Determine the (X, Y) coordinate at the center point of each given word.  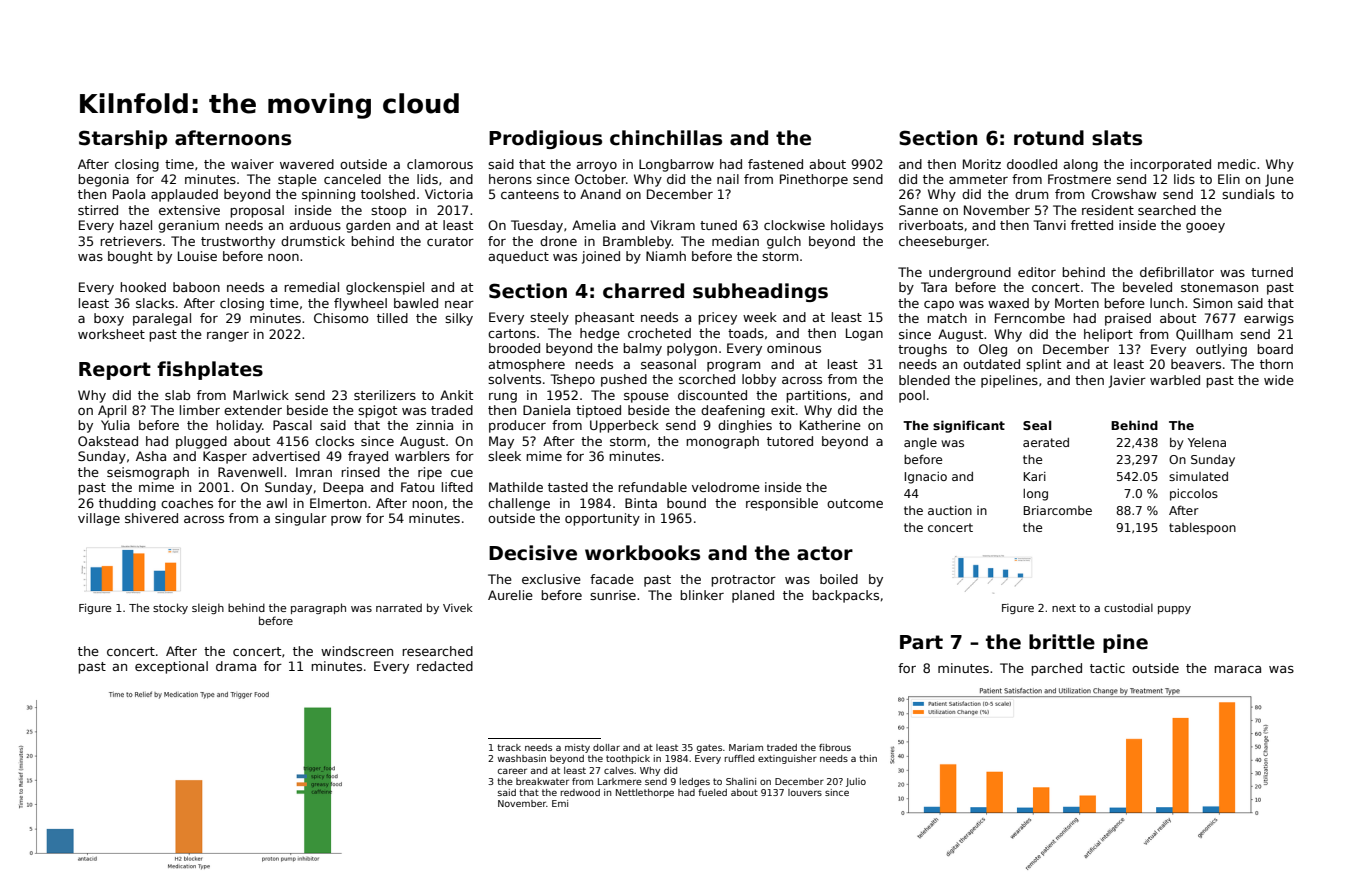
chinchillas (666, 138)
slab (177, 395)
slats (1117, 138)
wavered (307, 164)
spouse (646, 398)
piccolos (1194, 495)
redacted (445, 666)
